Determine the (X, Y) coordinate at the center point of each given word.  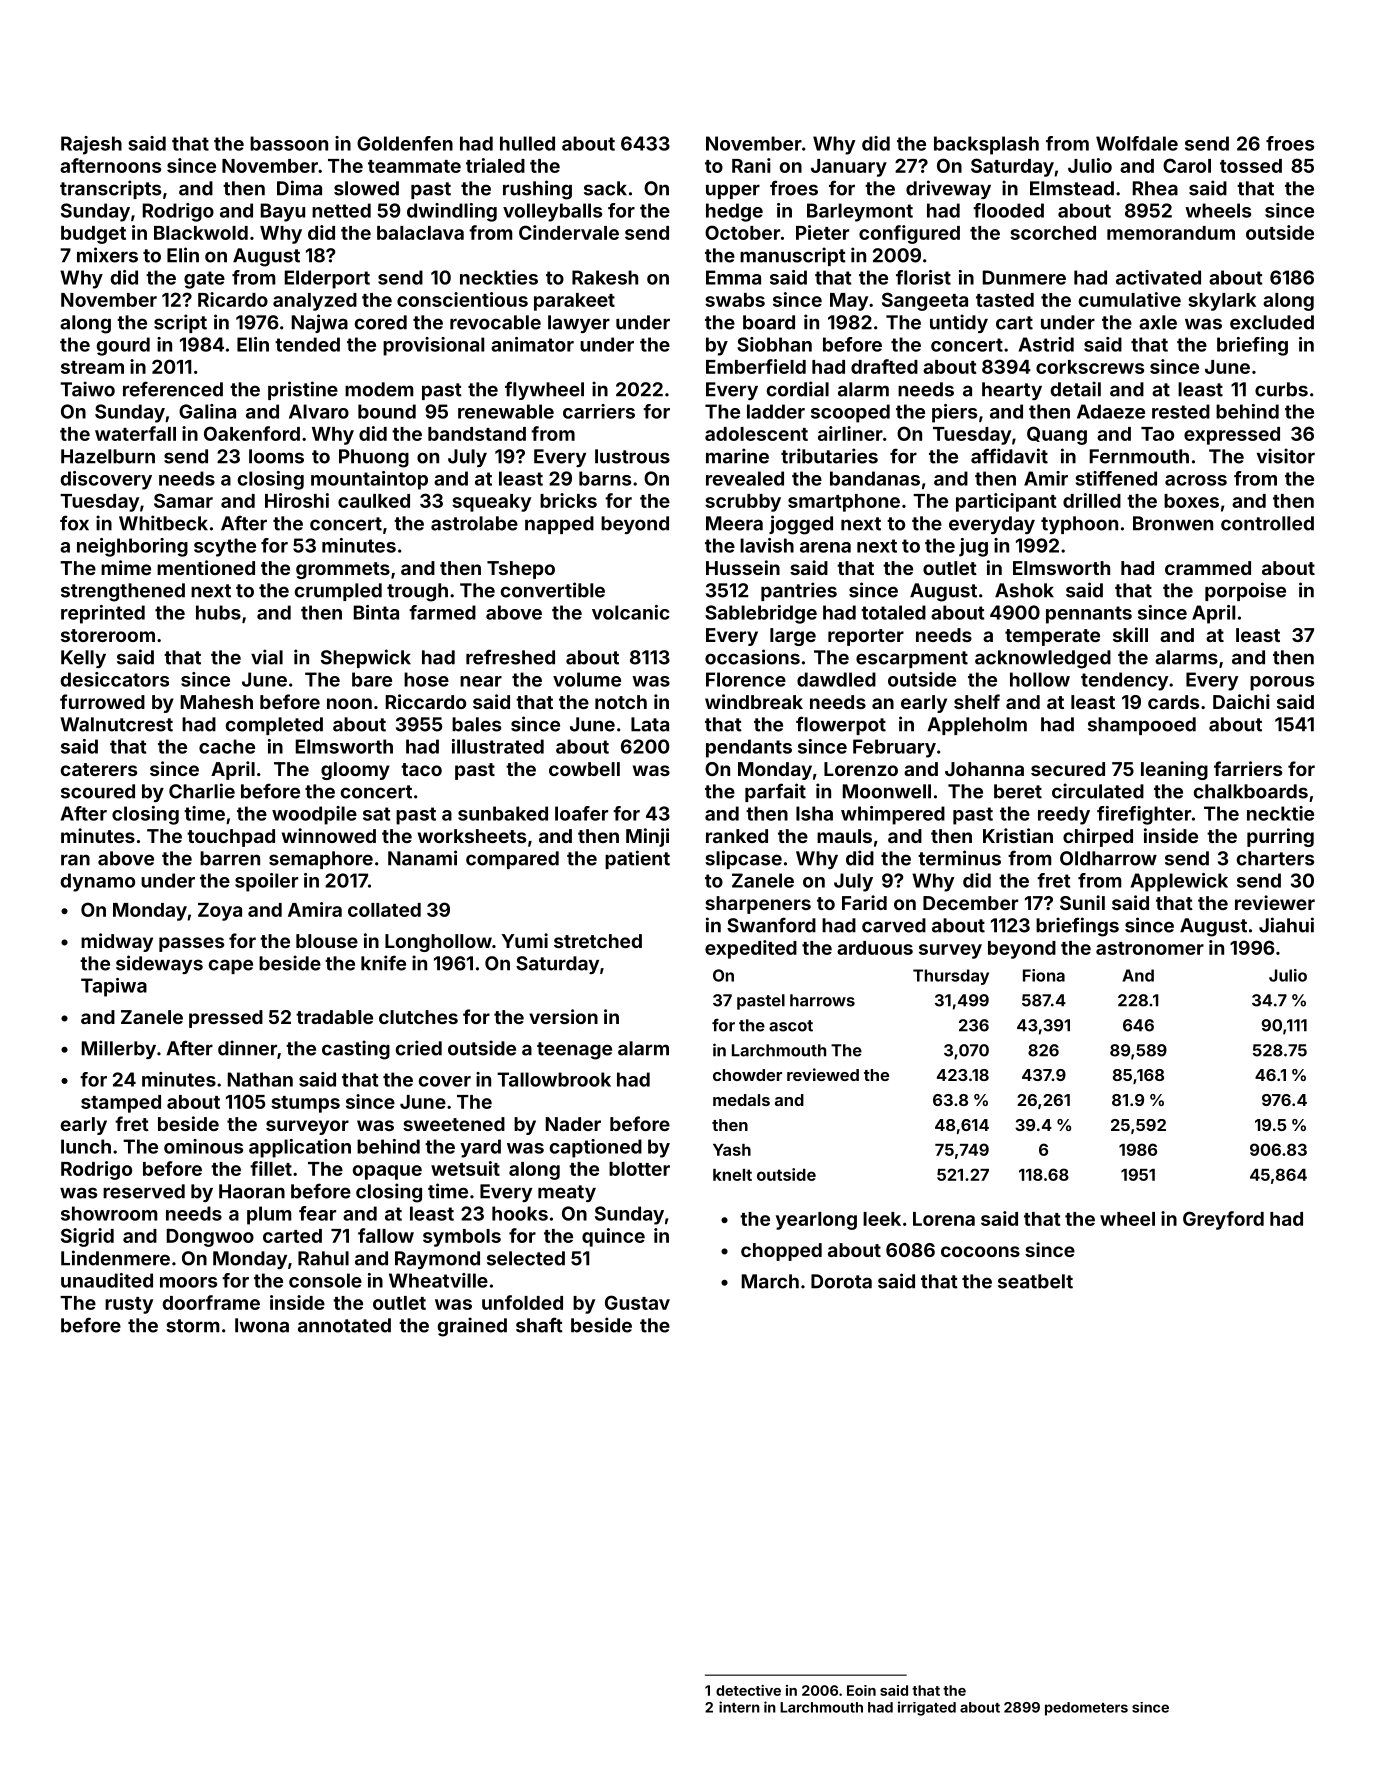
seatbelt (1035, 1281)
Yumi (524, 940)
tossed (1251, 166)
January (849, 168)
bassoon (289, 143)
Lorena (944, 1219)
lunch (86, 1146)
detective (748, 1690)
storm (192, 1326)
